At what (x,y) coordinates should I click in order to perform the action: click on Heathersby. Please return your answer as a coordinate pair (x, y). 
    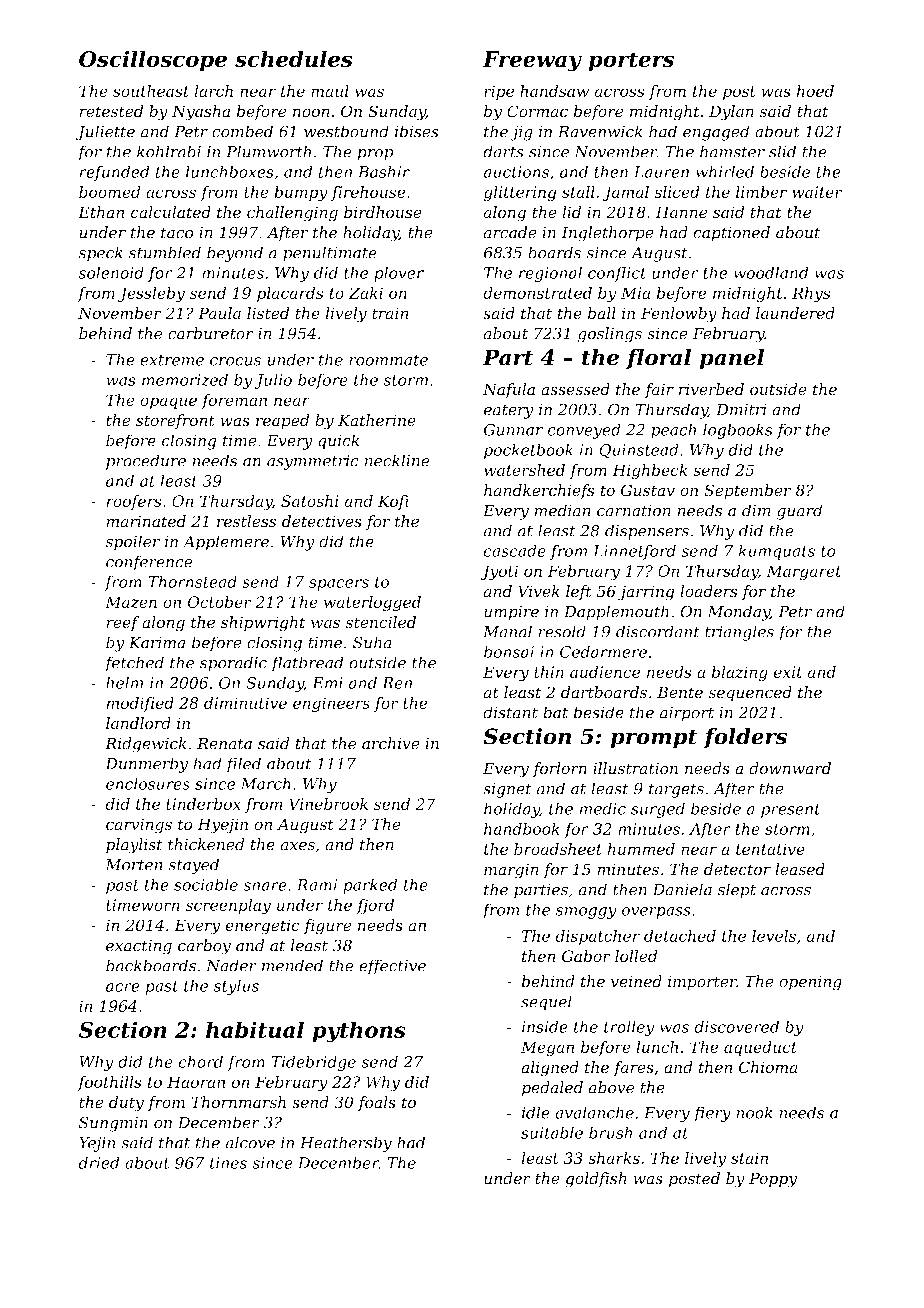
    Looking at the image, I should click on (346, 1144).
